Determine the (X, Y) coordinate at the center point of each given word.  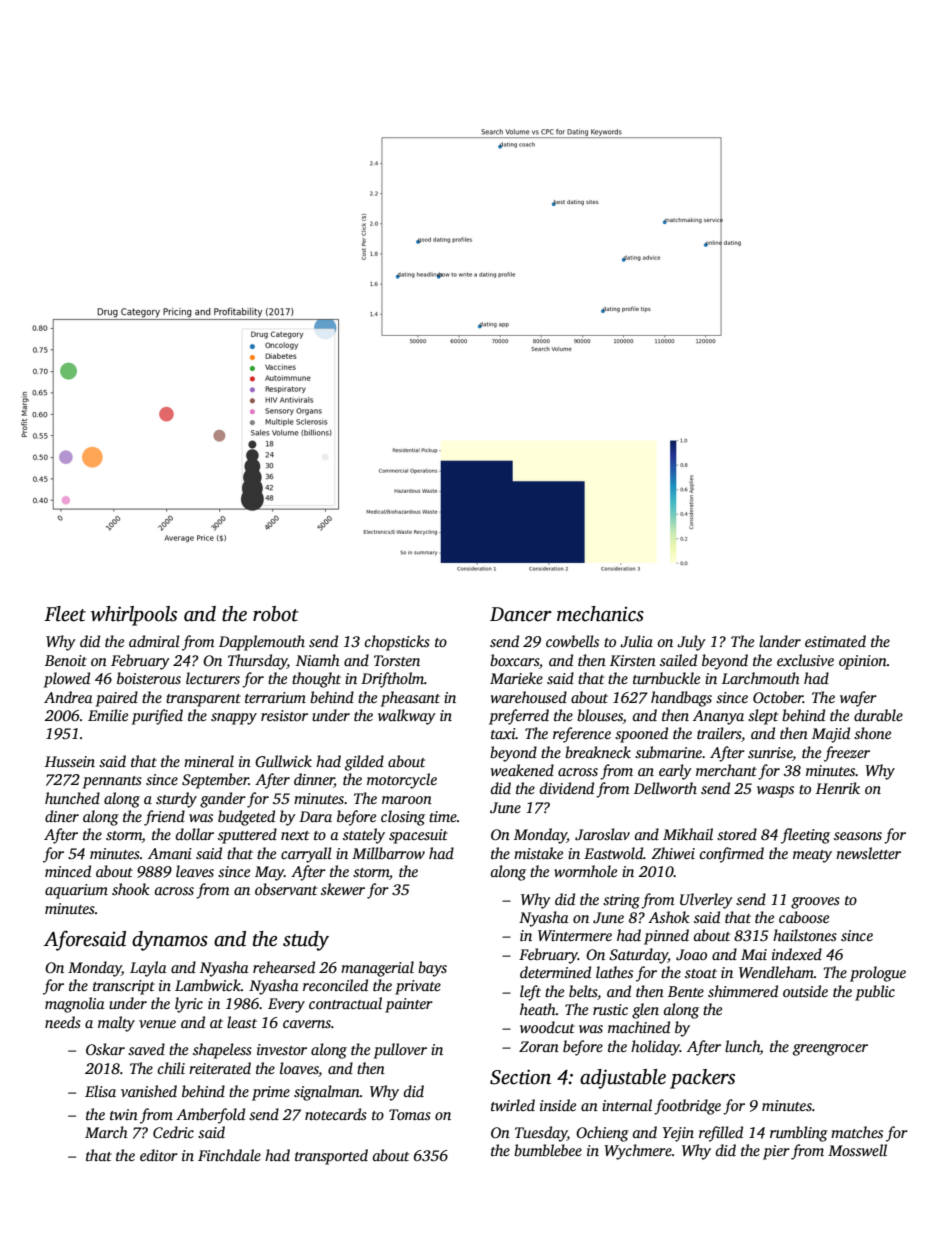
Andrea (68, 697)
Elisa (100, 1091)
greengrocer (830, 1050)
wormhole (585, 871)
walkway (407, 717)
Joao (691, 955)
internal (627, 1105)
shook (131, 889)
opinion (863, 662)
